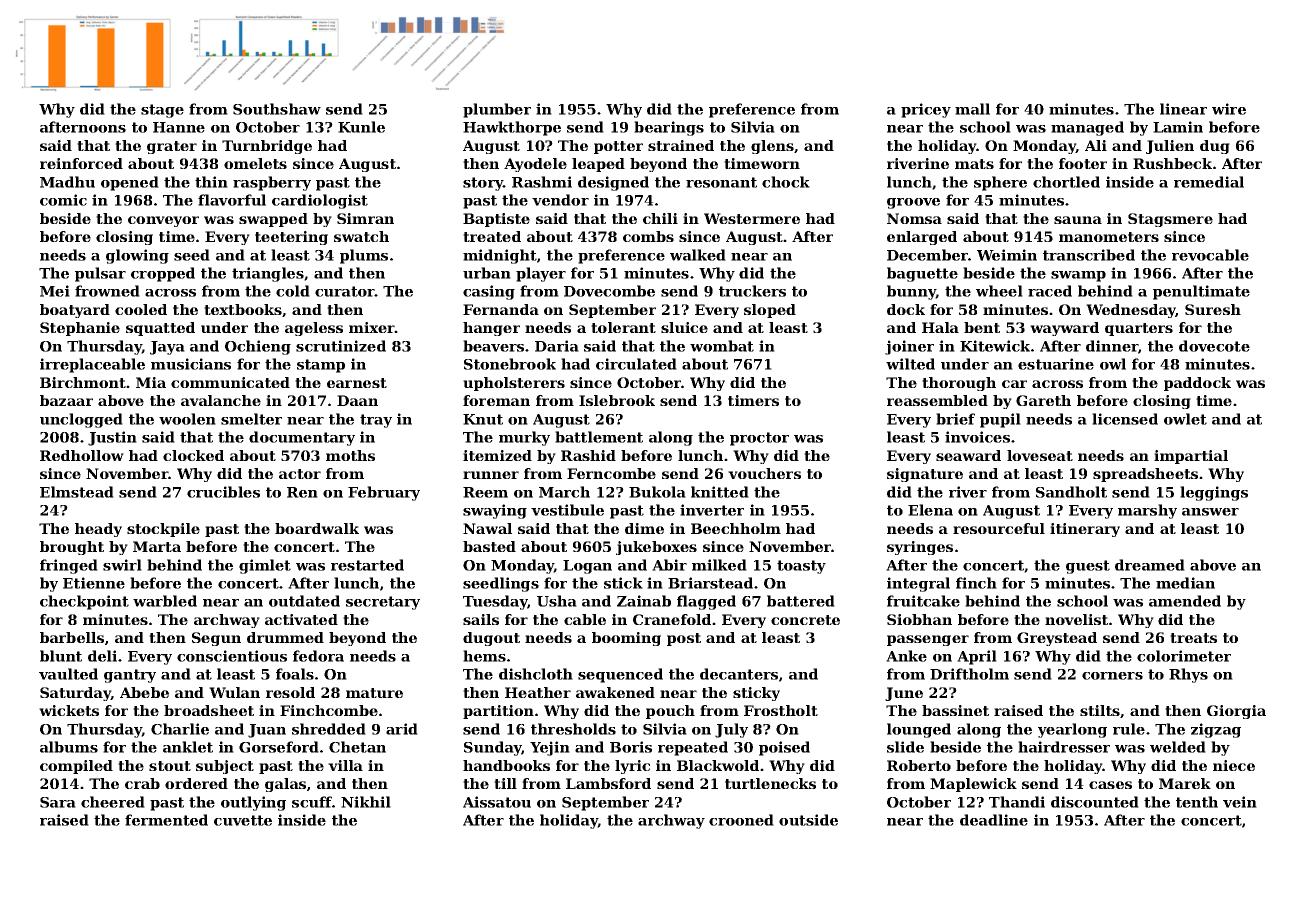 Image resolution: width=1308 pixels, height=924 pixels. I want to click on bearings, so click(669, 128).
